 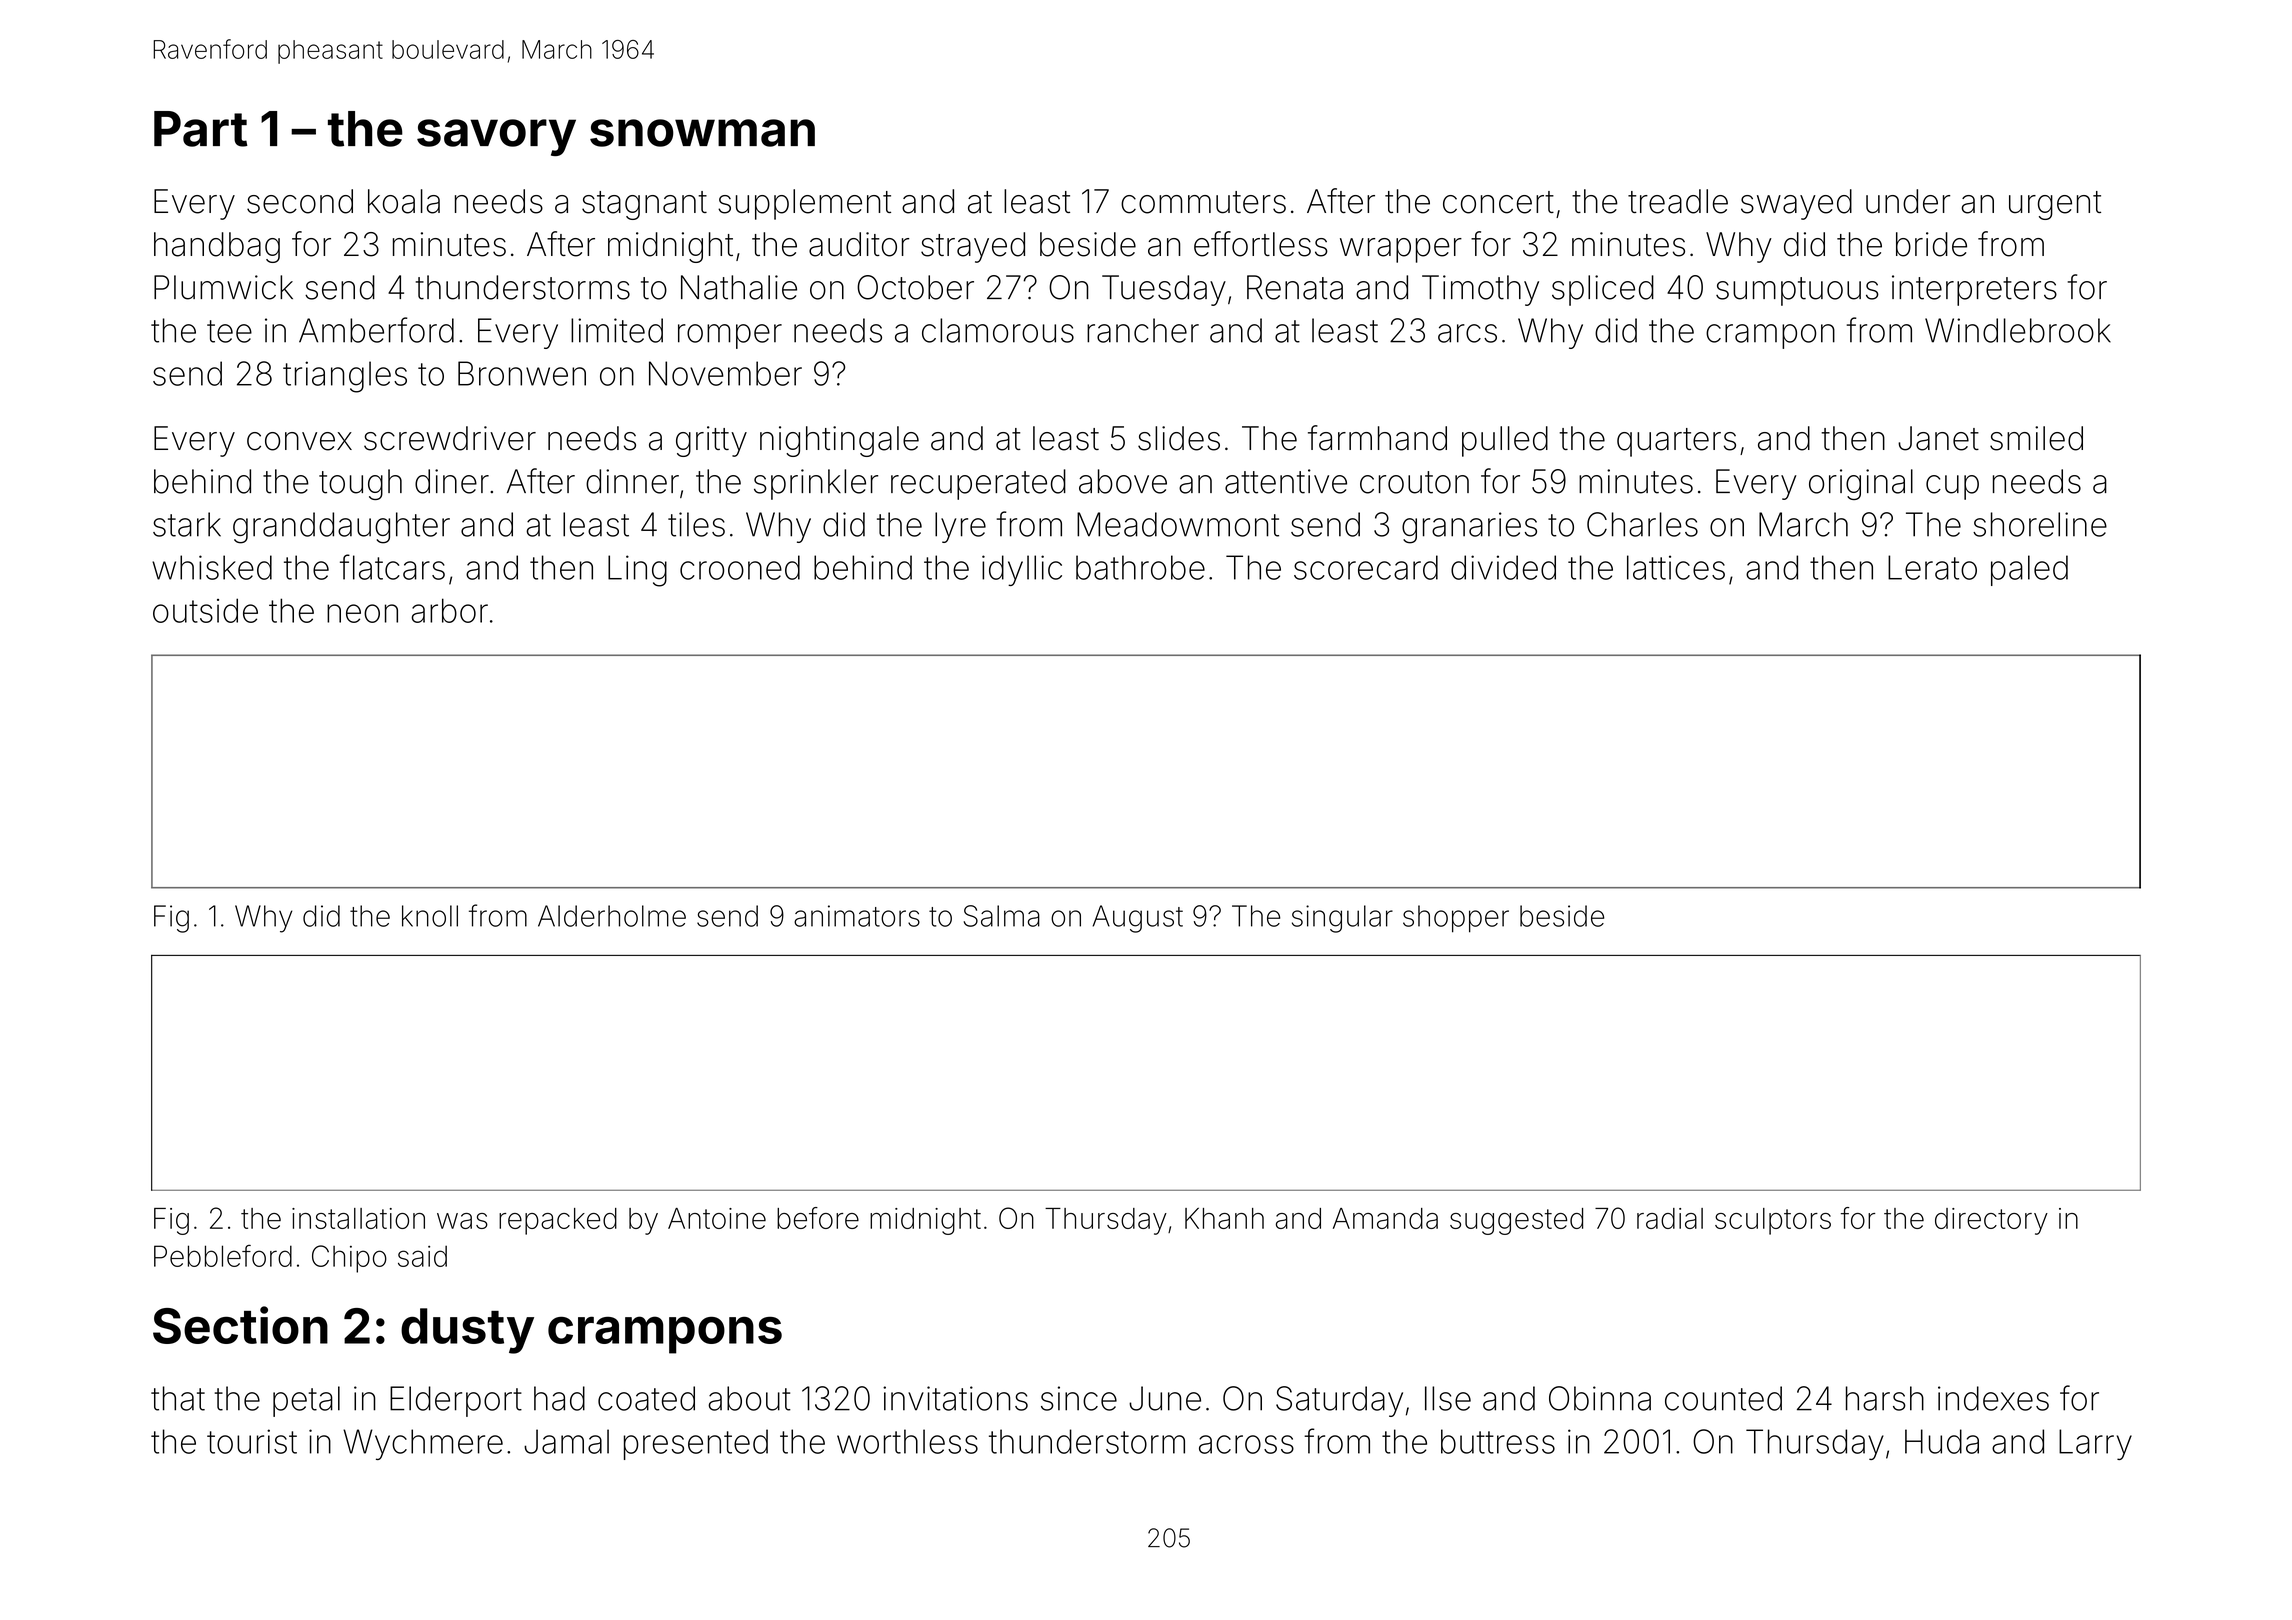 I want to click on knoll, so click(x=430, y=916).
